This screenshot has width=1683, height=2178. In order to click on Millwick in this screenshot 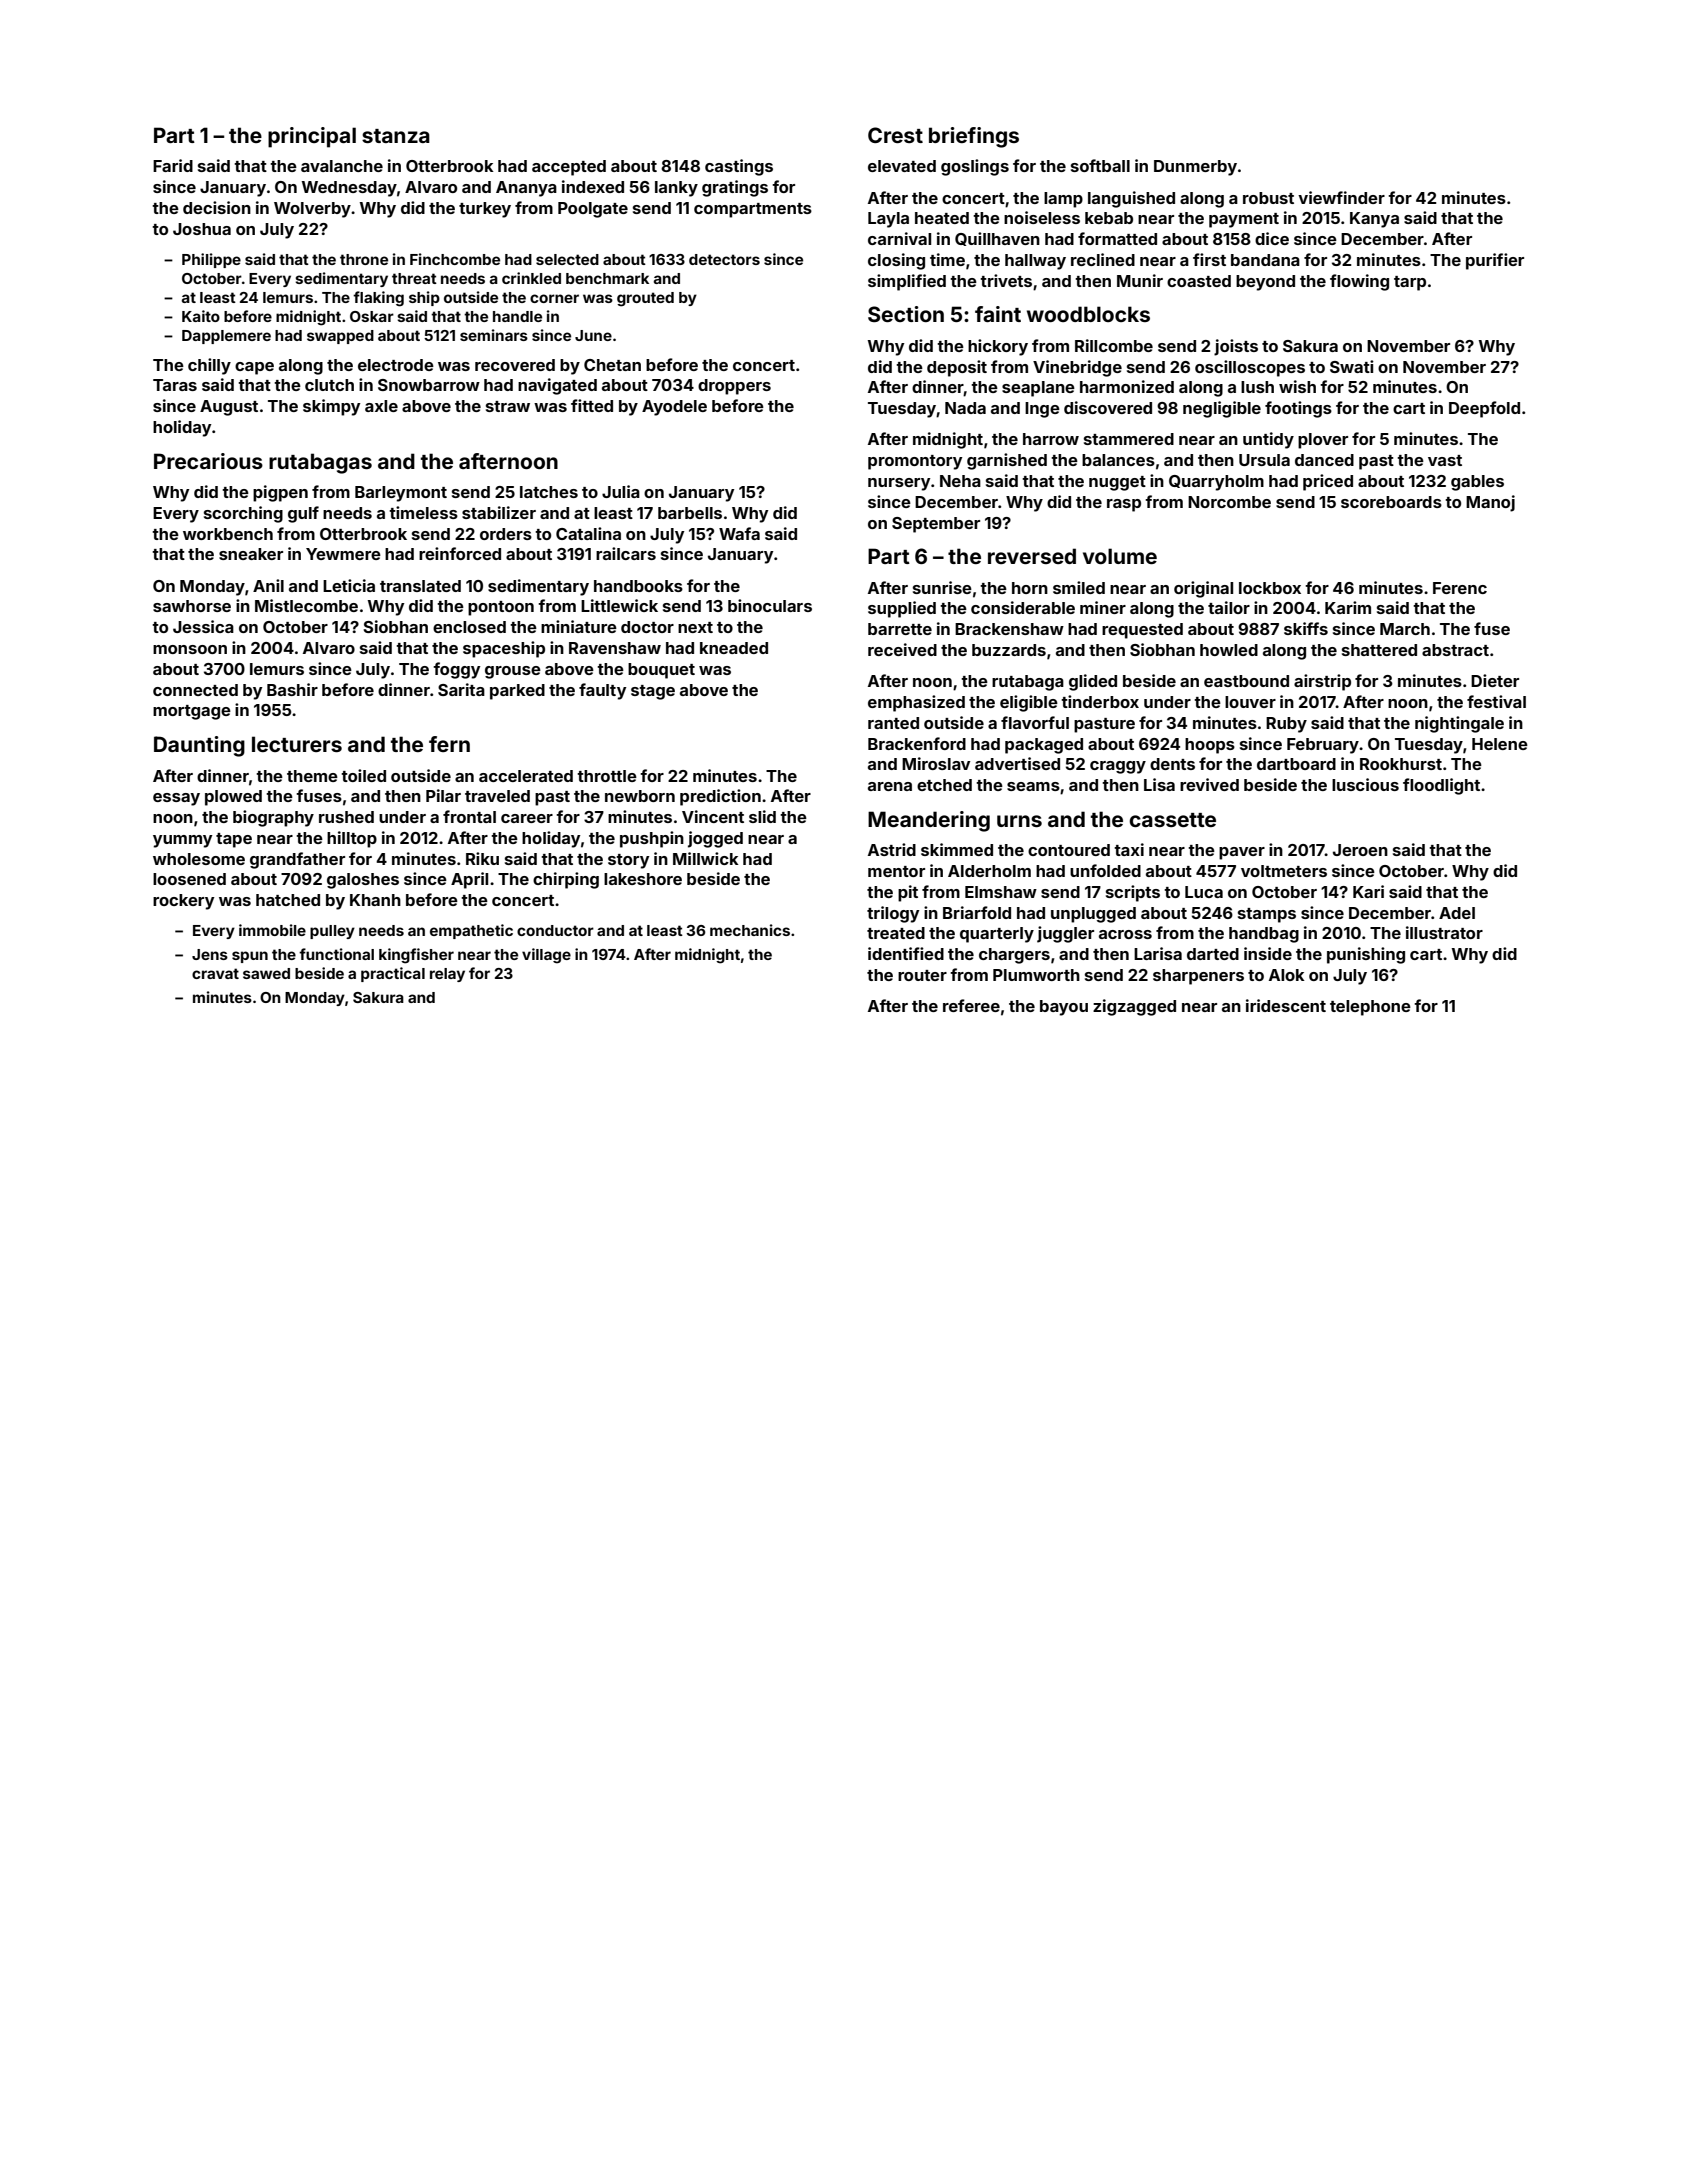, I will do `click(706, 858)`.
